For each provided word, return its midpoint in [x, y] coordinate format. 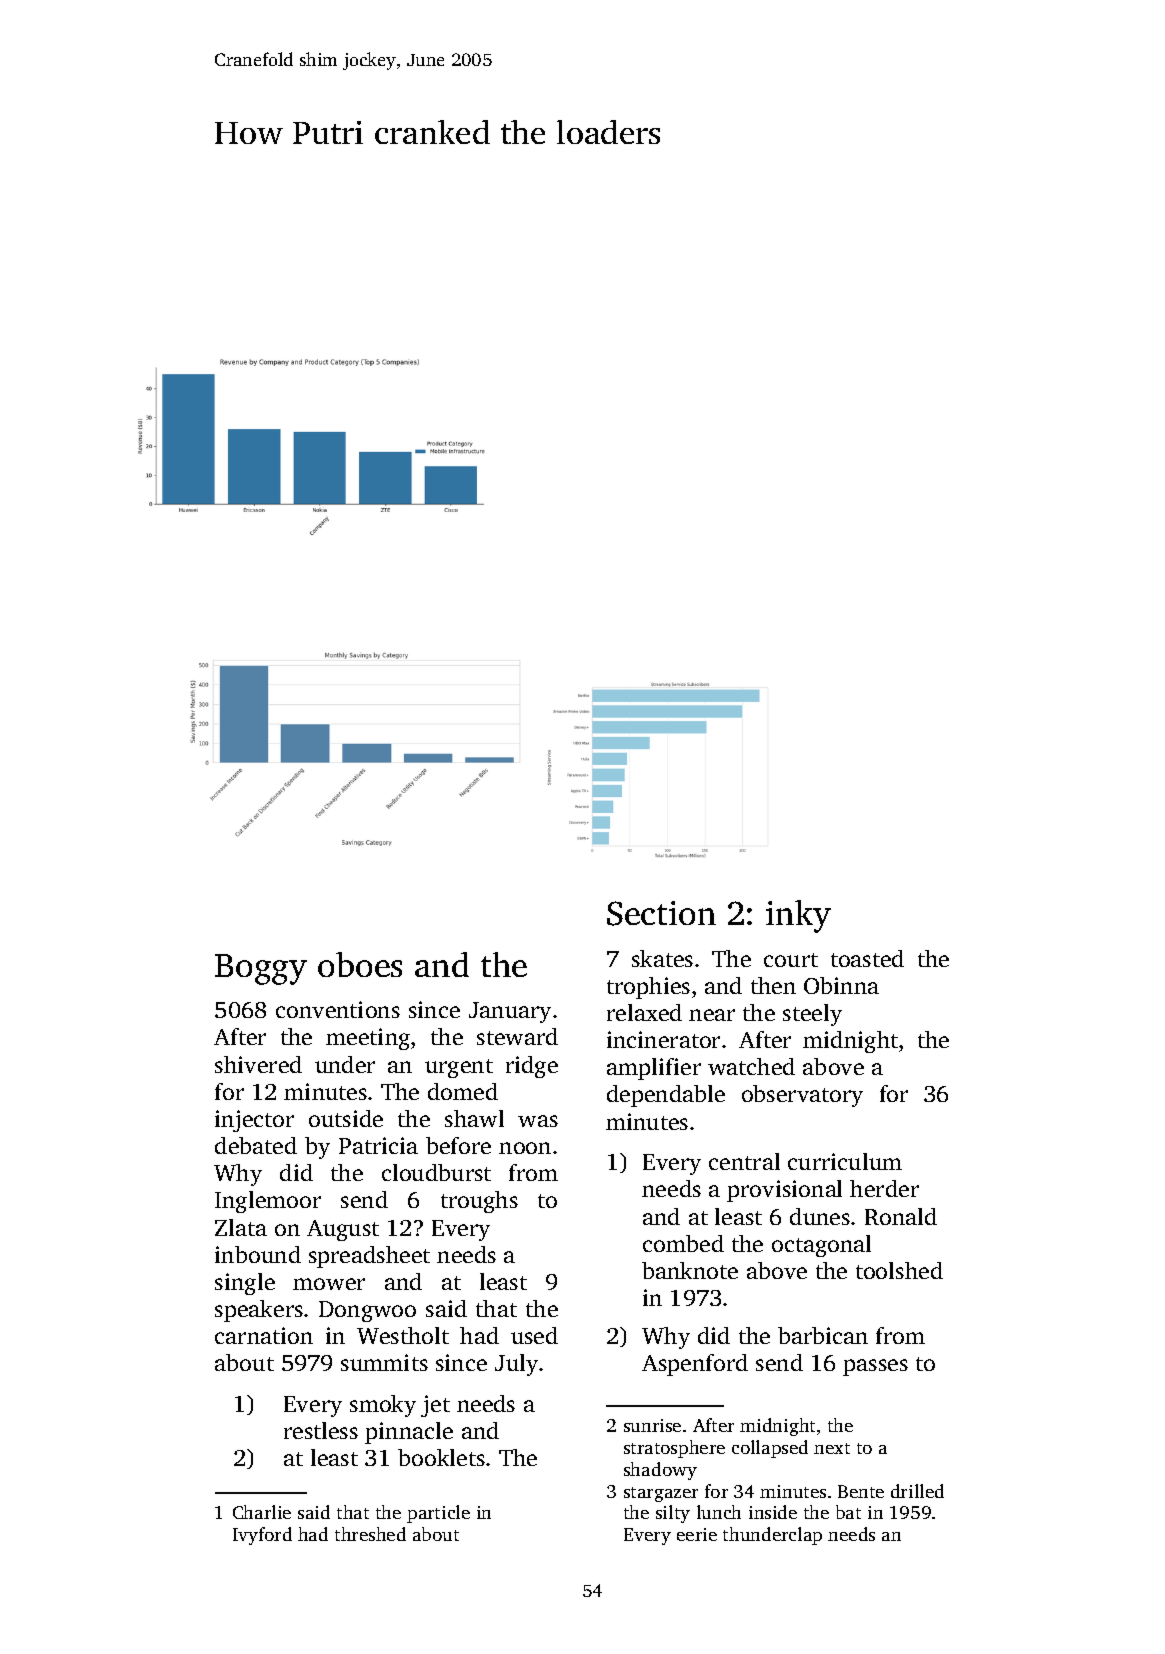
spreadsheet [369, 1257]
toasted [867, 958]
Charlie [262, 1512]
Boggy [261, 969]
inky [798, 916]
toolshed [899, 1270]
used [534, 1335]
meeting [368, 1039]
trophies [648, 988]
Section [661, 913]
